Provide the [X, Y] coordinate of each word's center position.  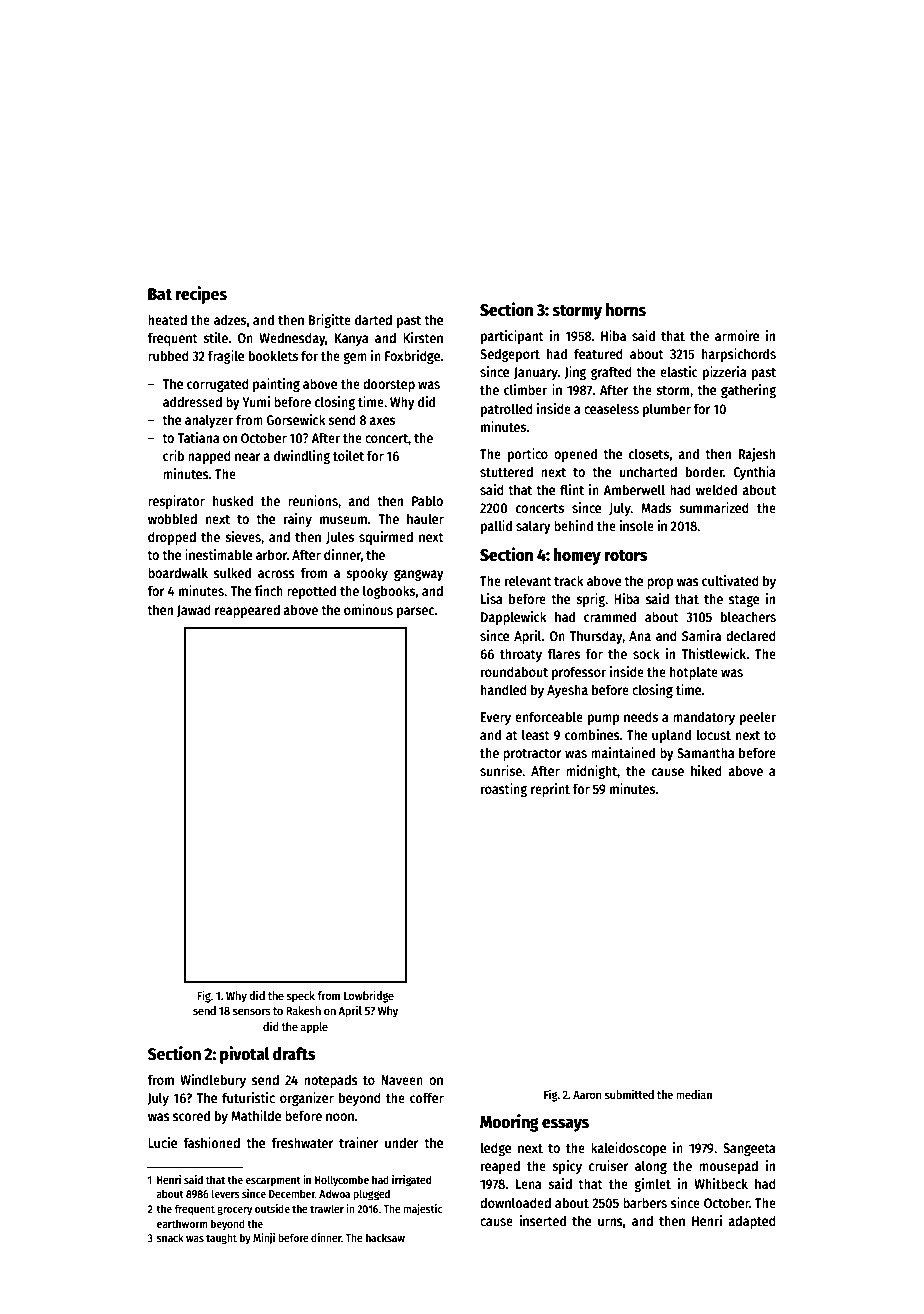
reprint [550, 790]
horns [626, 310]
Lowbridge [369, 996]
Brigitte [330, 321]
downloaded [515, 1202]
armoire [737, 335]
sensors [251, 1011]
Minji [264, 1238]
